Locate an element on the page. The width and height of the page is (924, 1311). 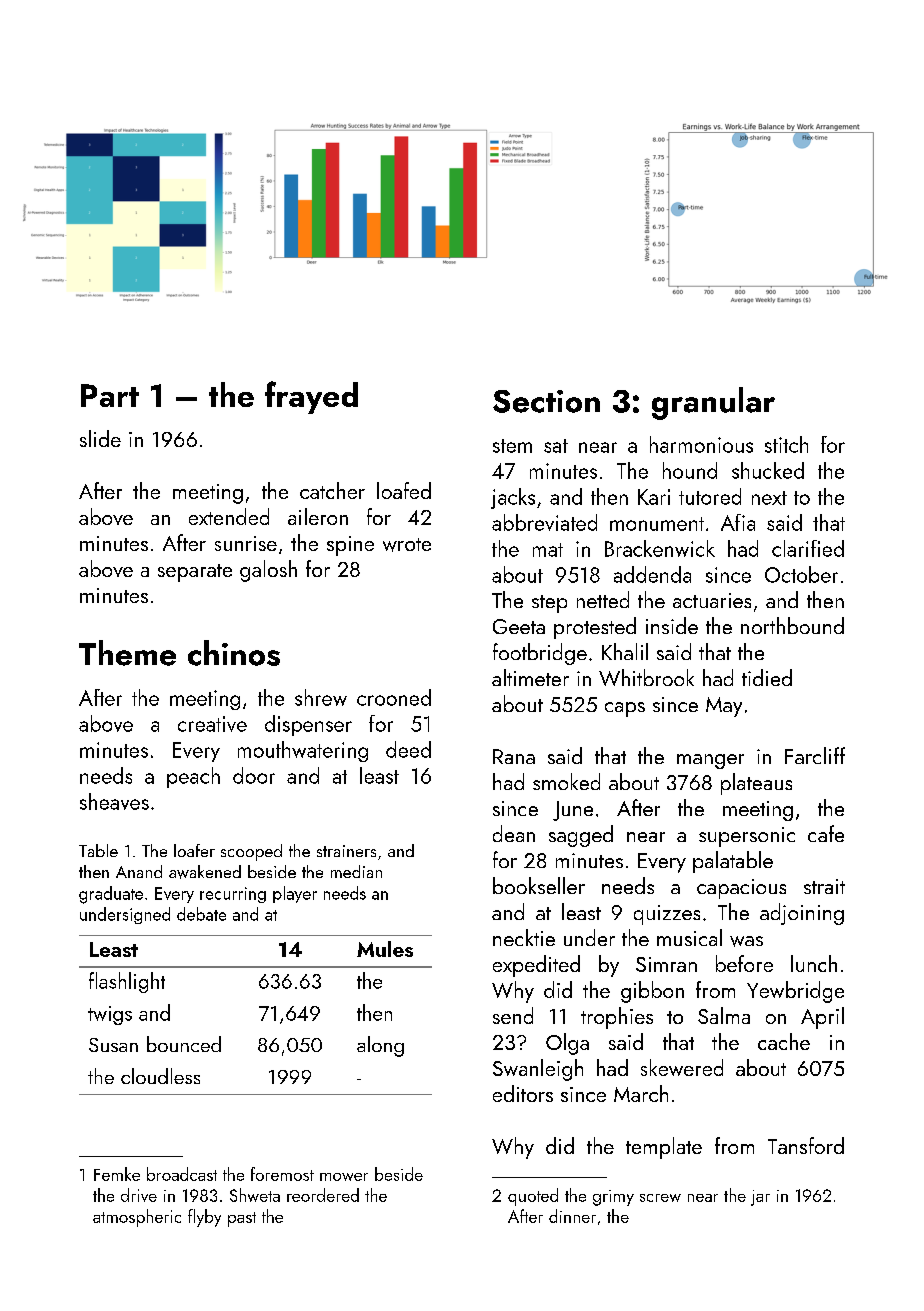
manger is located at coordinates (710, 761).
